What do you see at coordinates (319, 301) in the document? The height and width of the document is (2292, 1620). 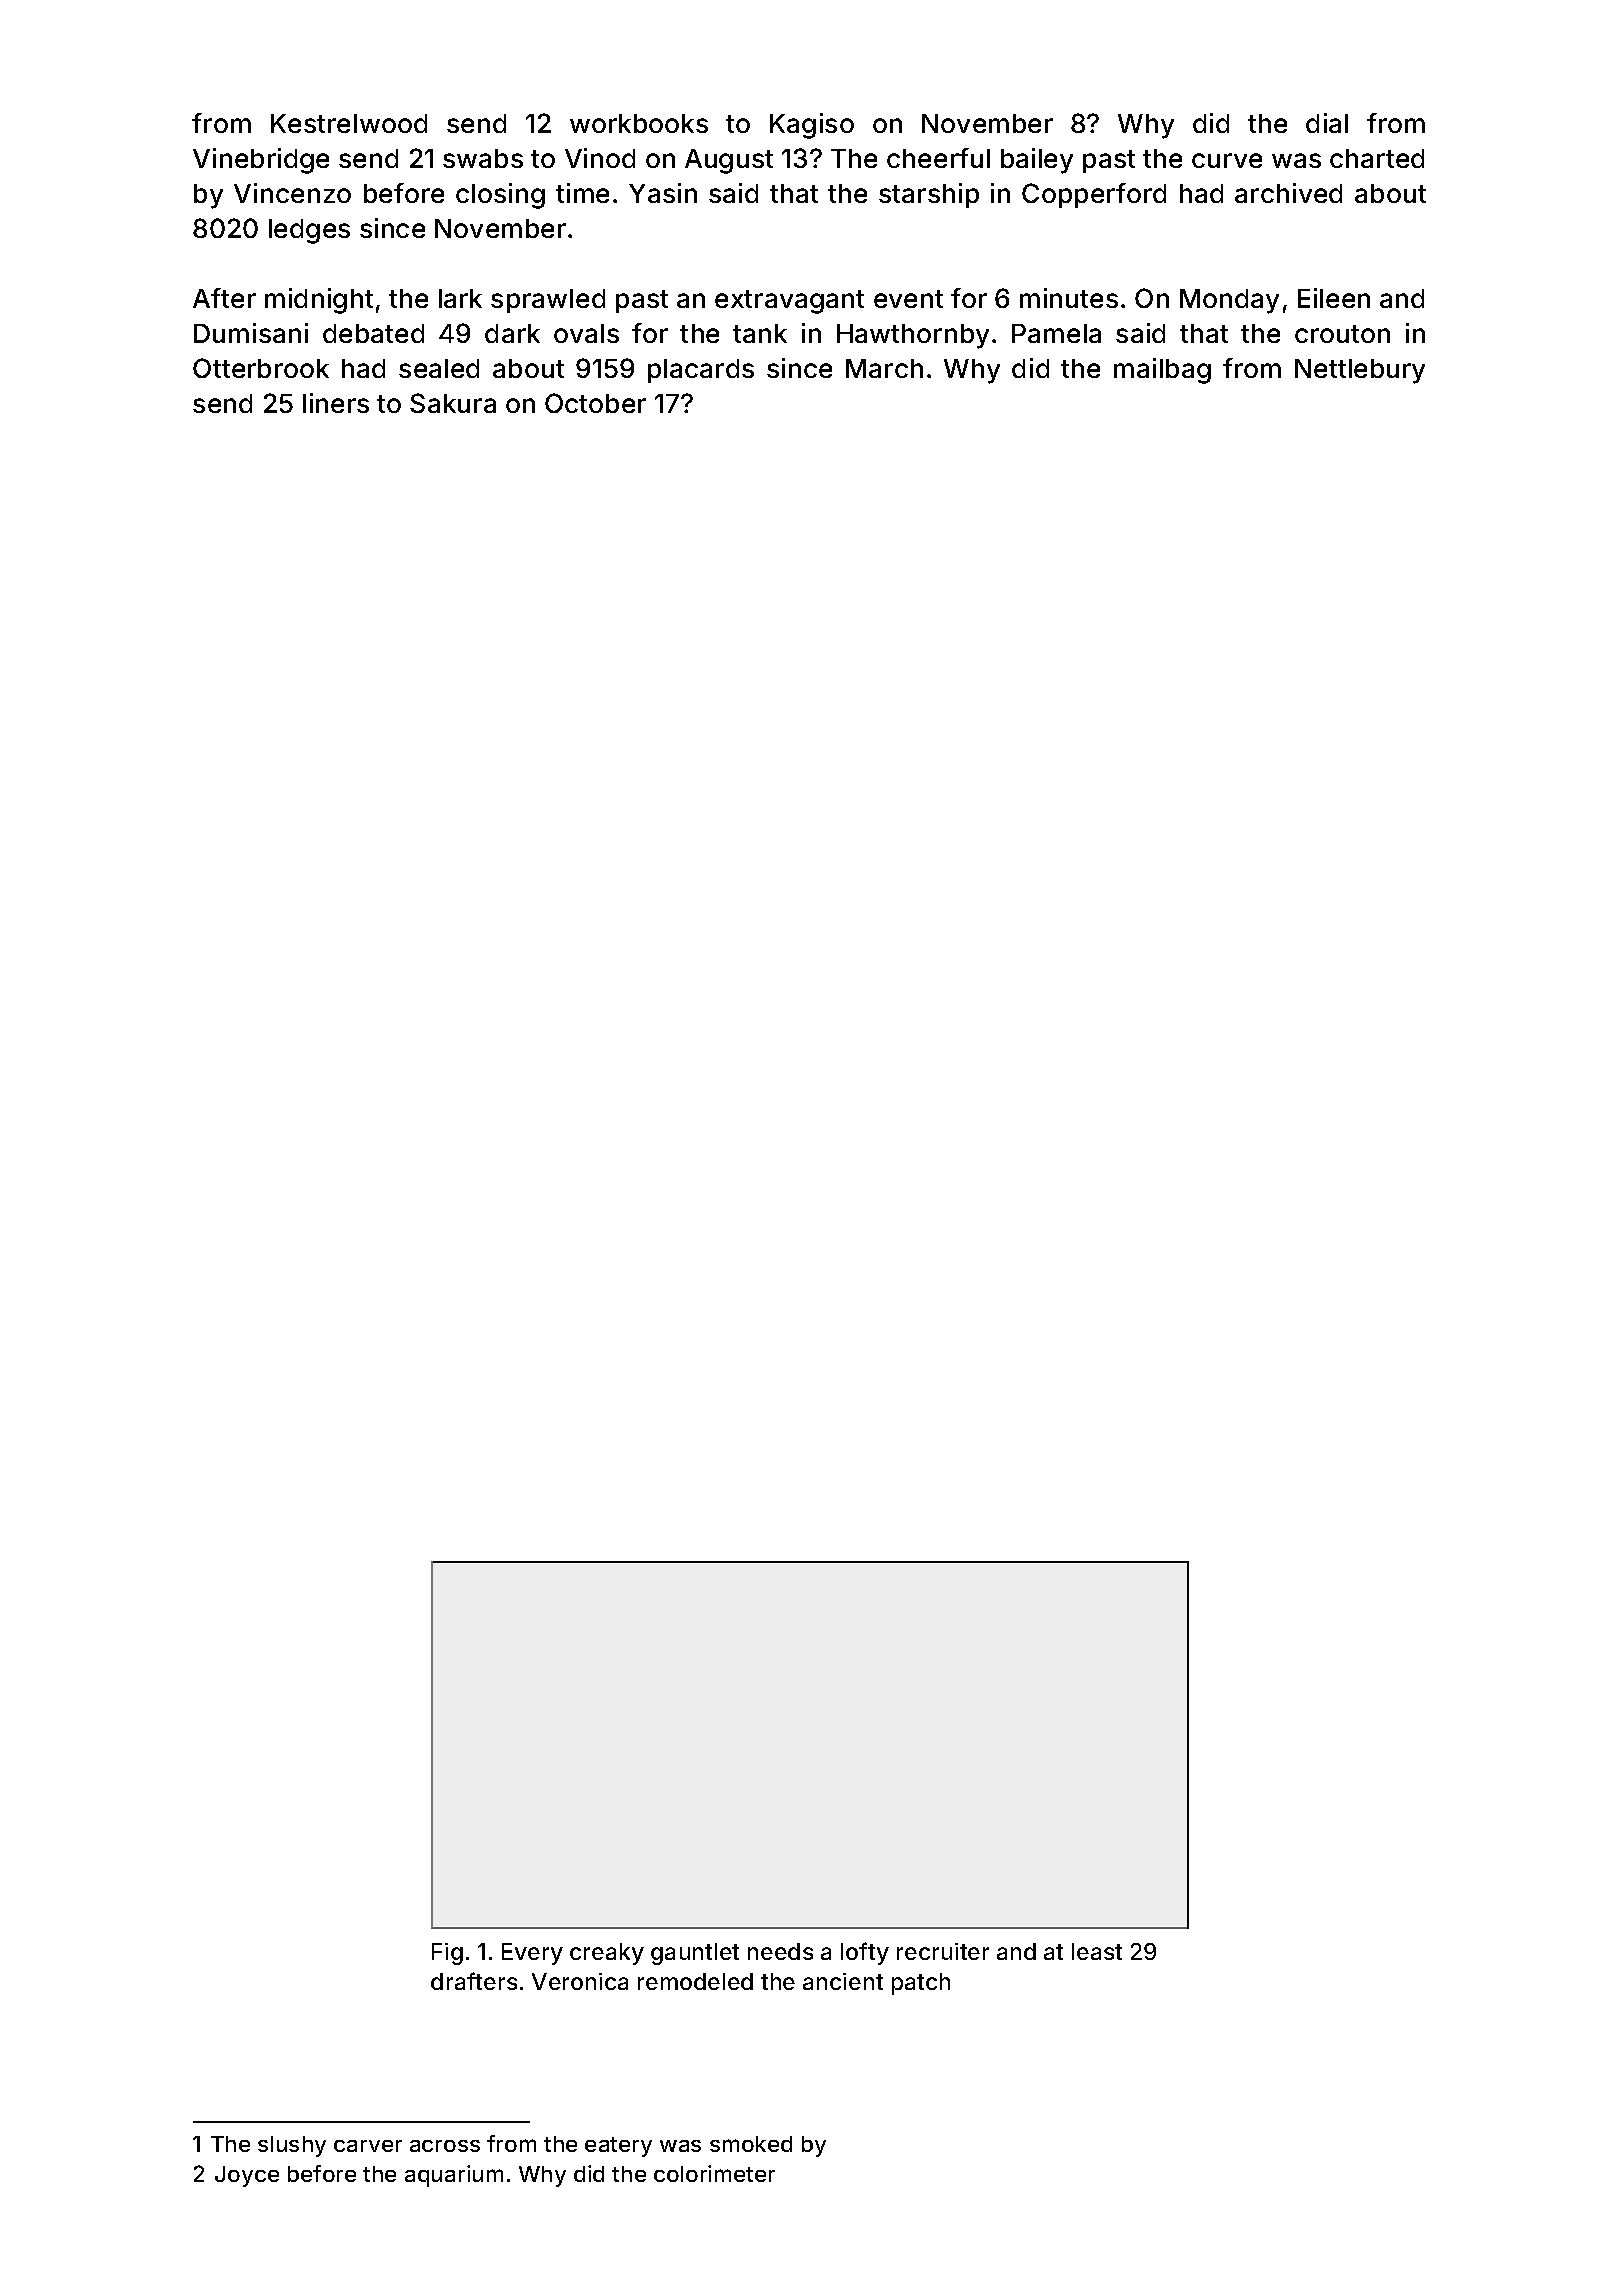 I see `midnight` at bounding box center [319, 301].
